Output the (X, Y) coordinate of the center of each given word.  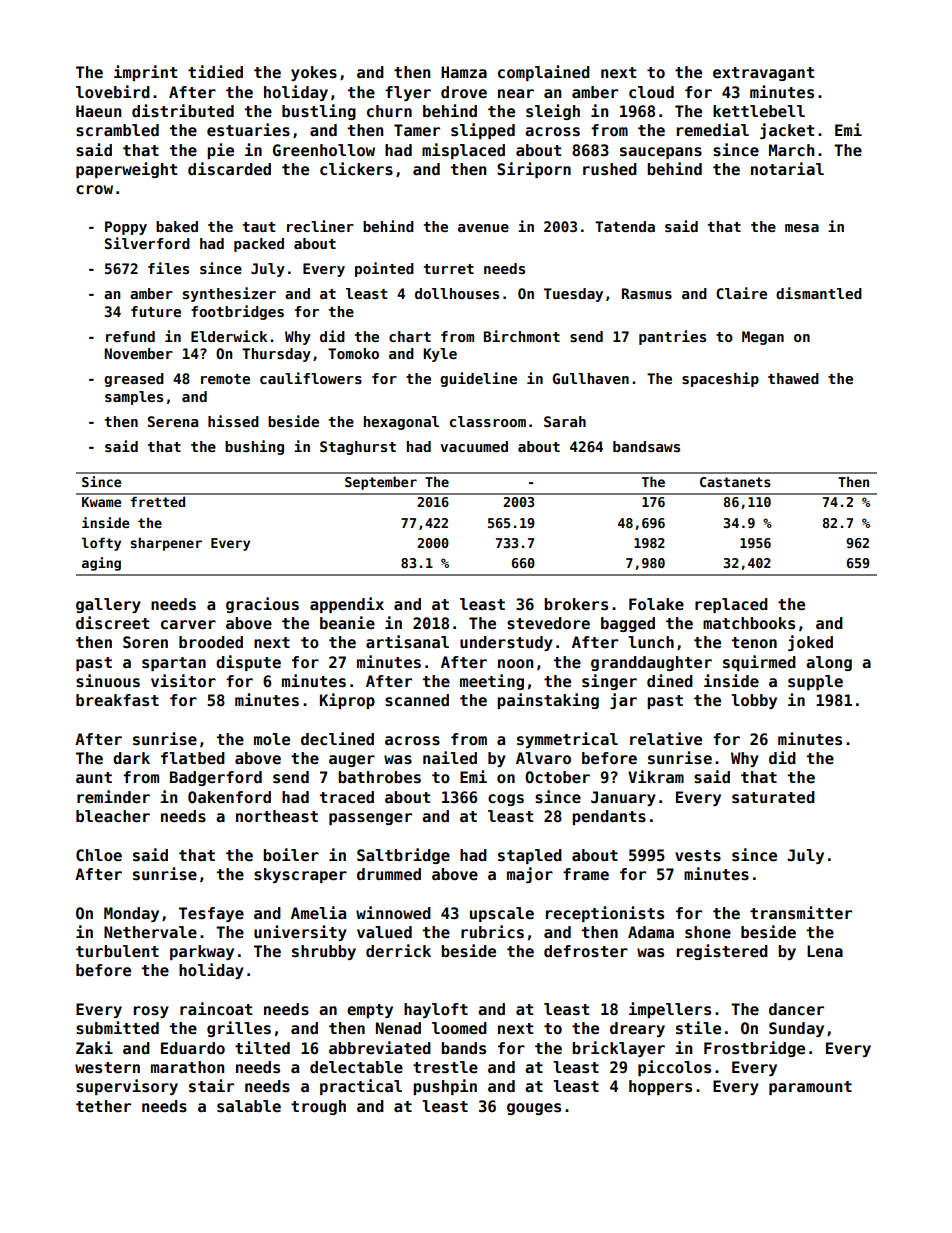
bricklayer (618, 1049)
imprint (145, 73)
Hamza (464, 72)
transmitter (801, 913)
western (107, 1068)
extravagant (763, 74)
